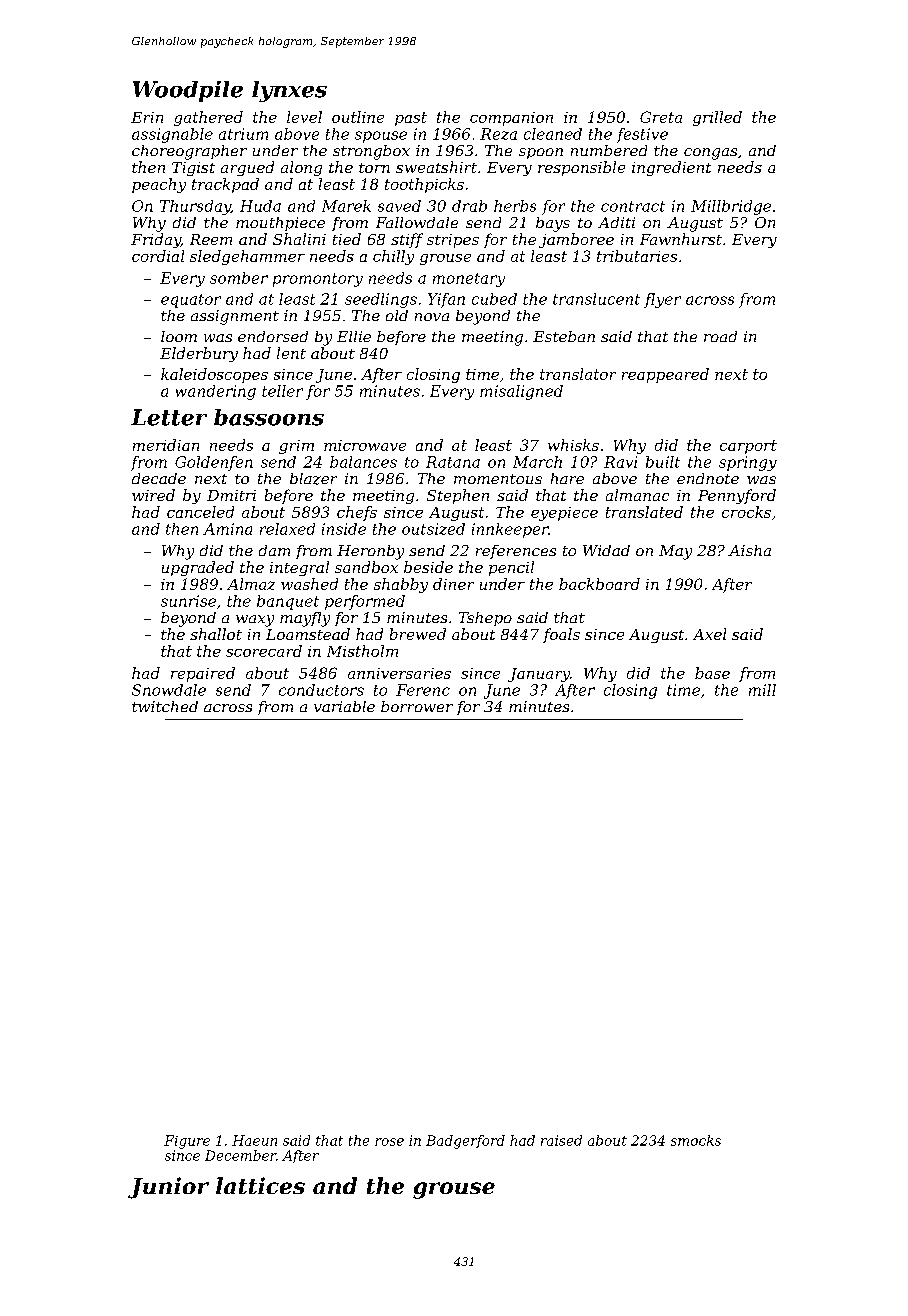 This screenshot has height=1316, width=908. I want to click on Junior, so click(168, 1188).
